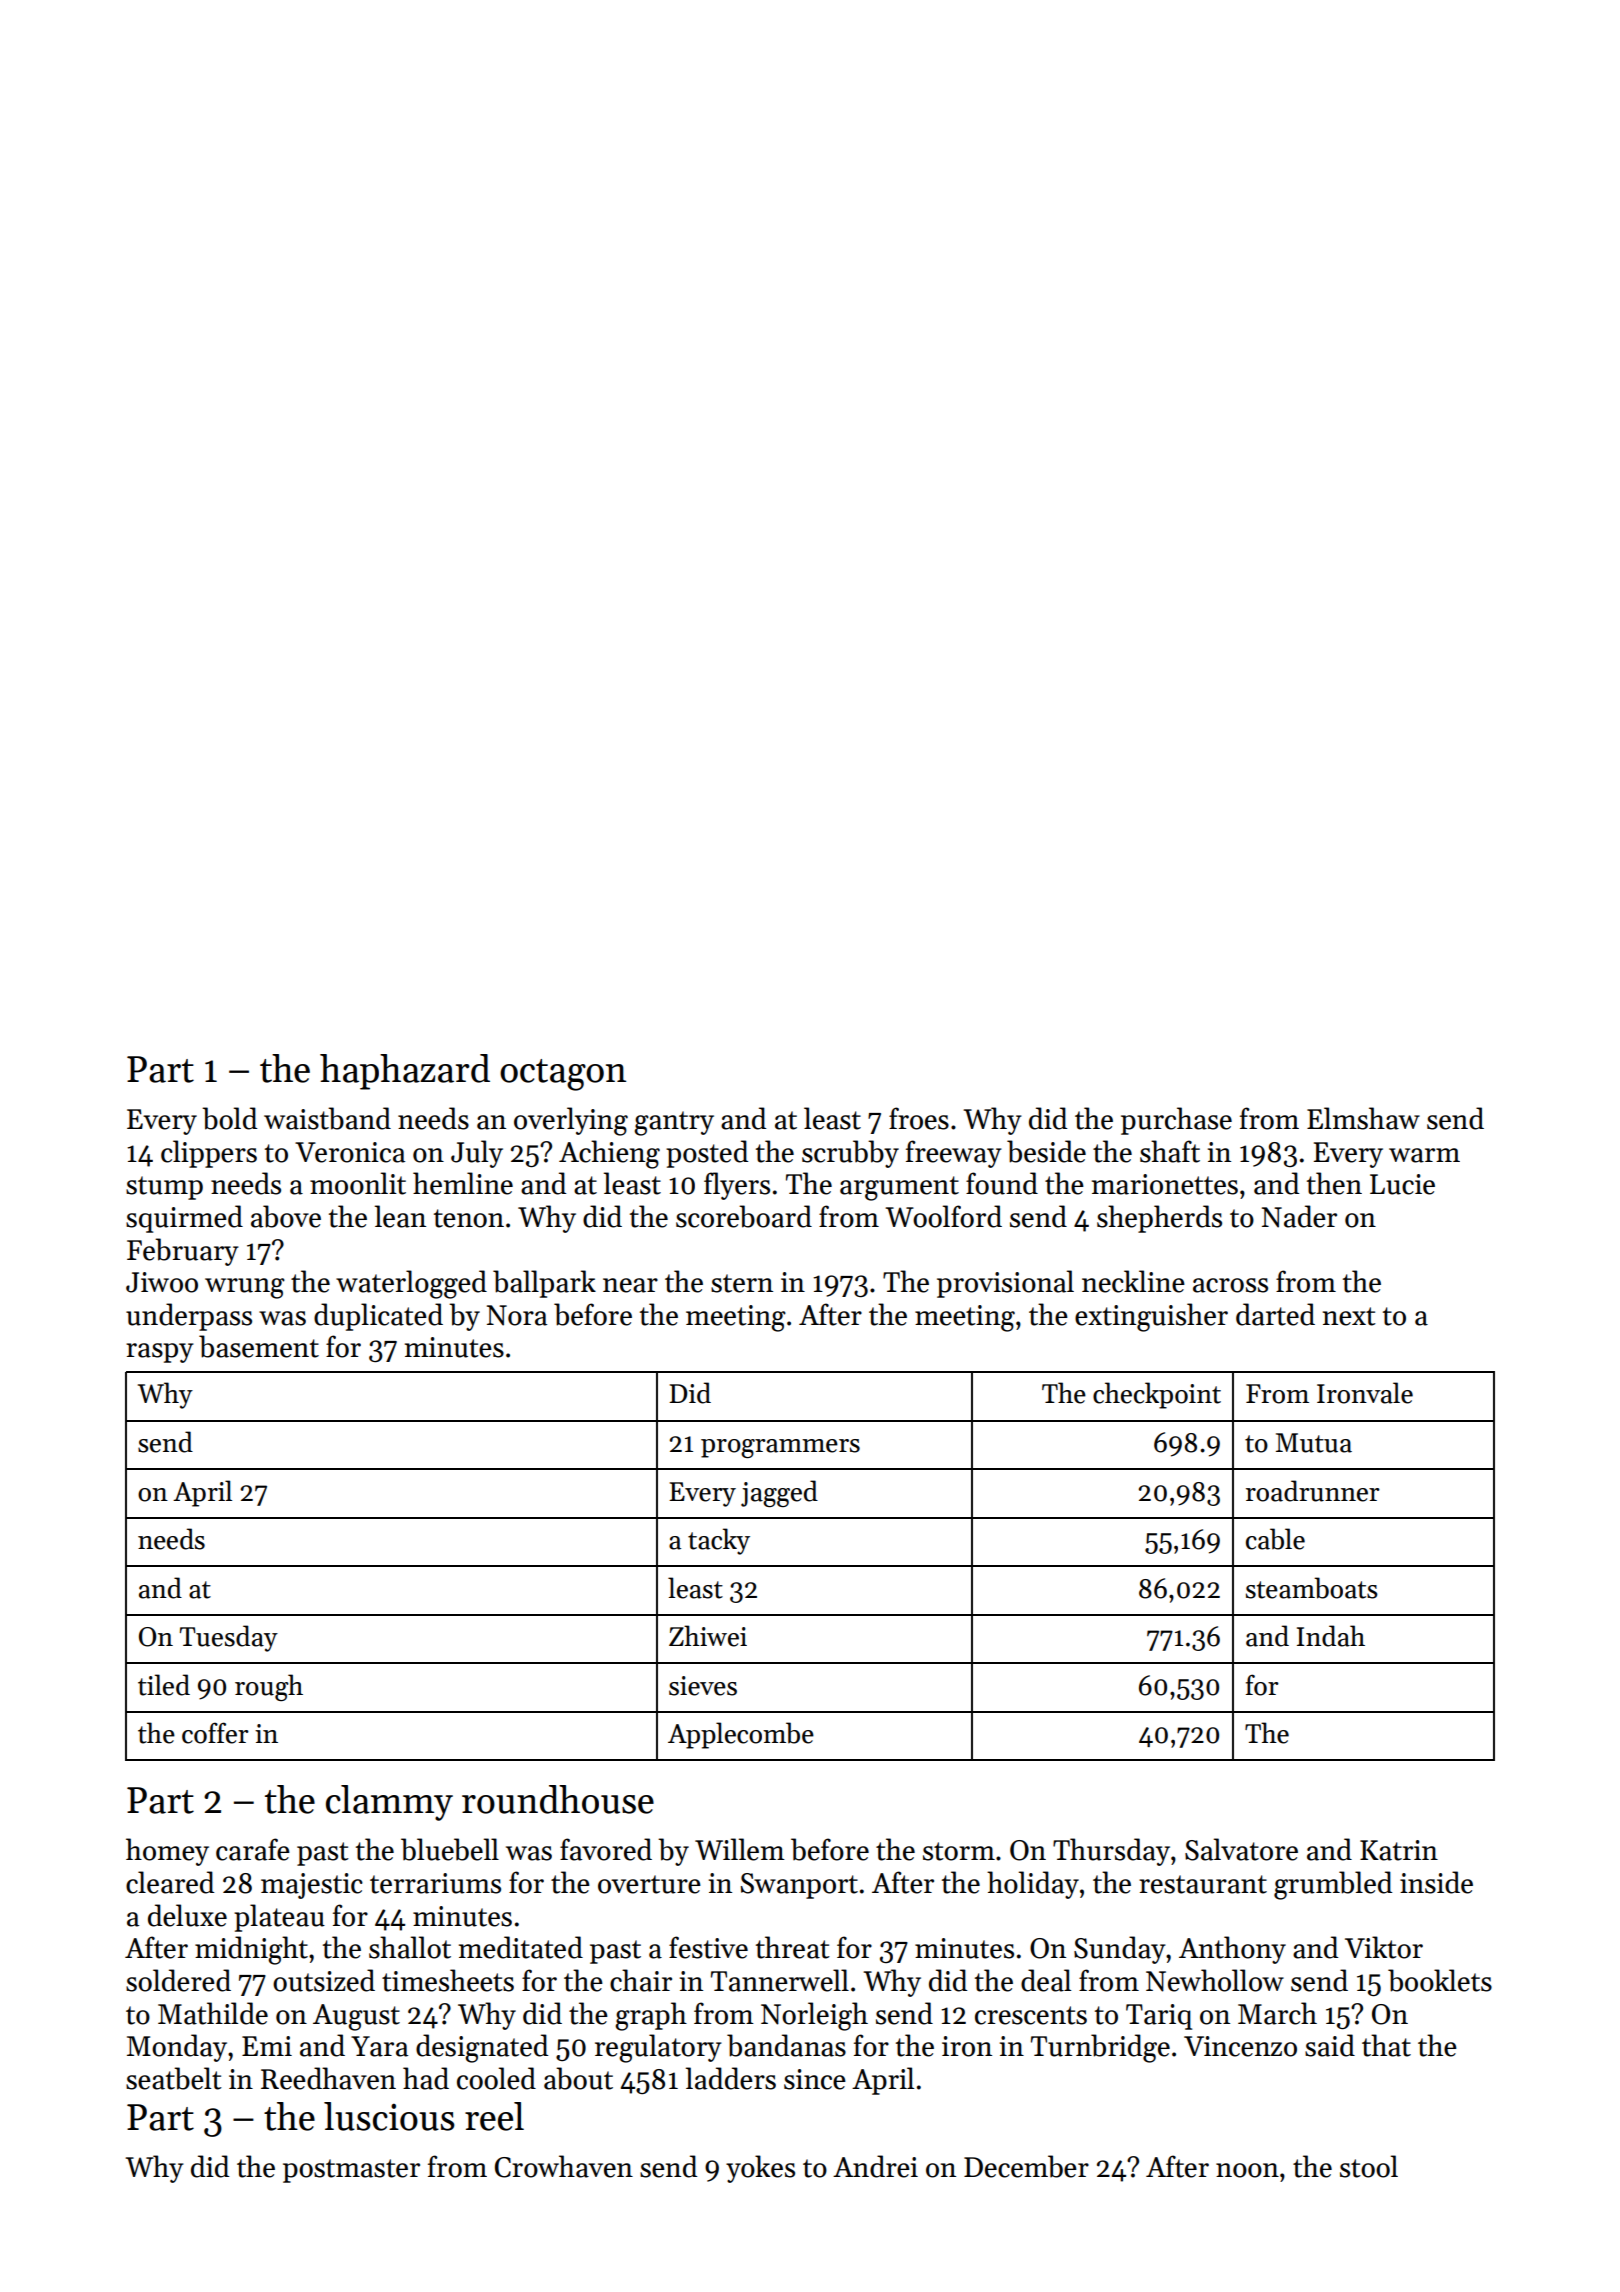 The image size is (1620, 2292). Describe the element at coordinates (351, 2171) in the image. I see `postmaster` at that location.
